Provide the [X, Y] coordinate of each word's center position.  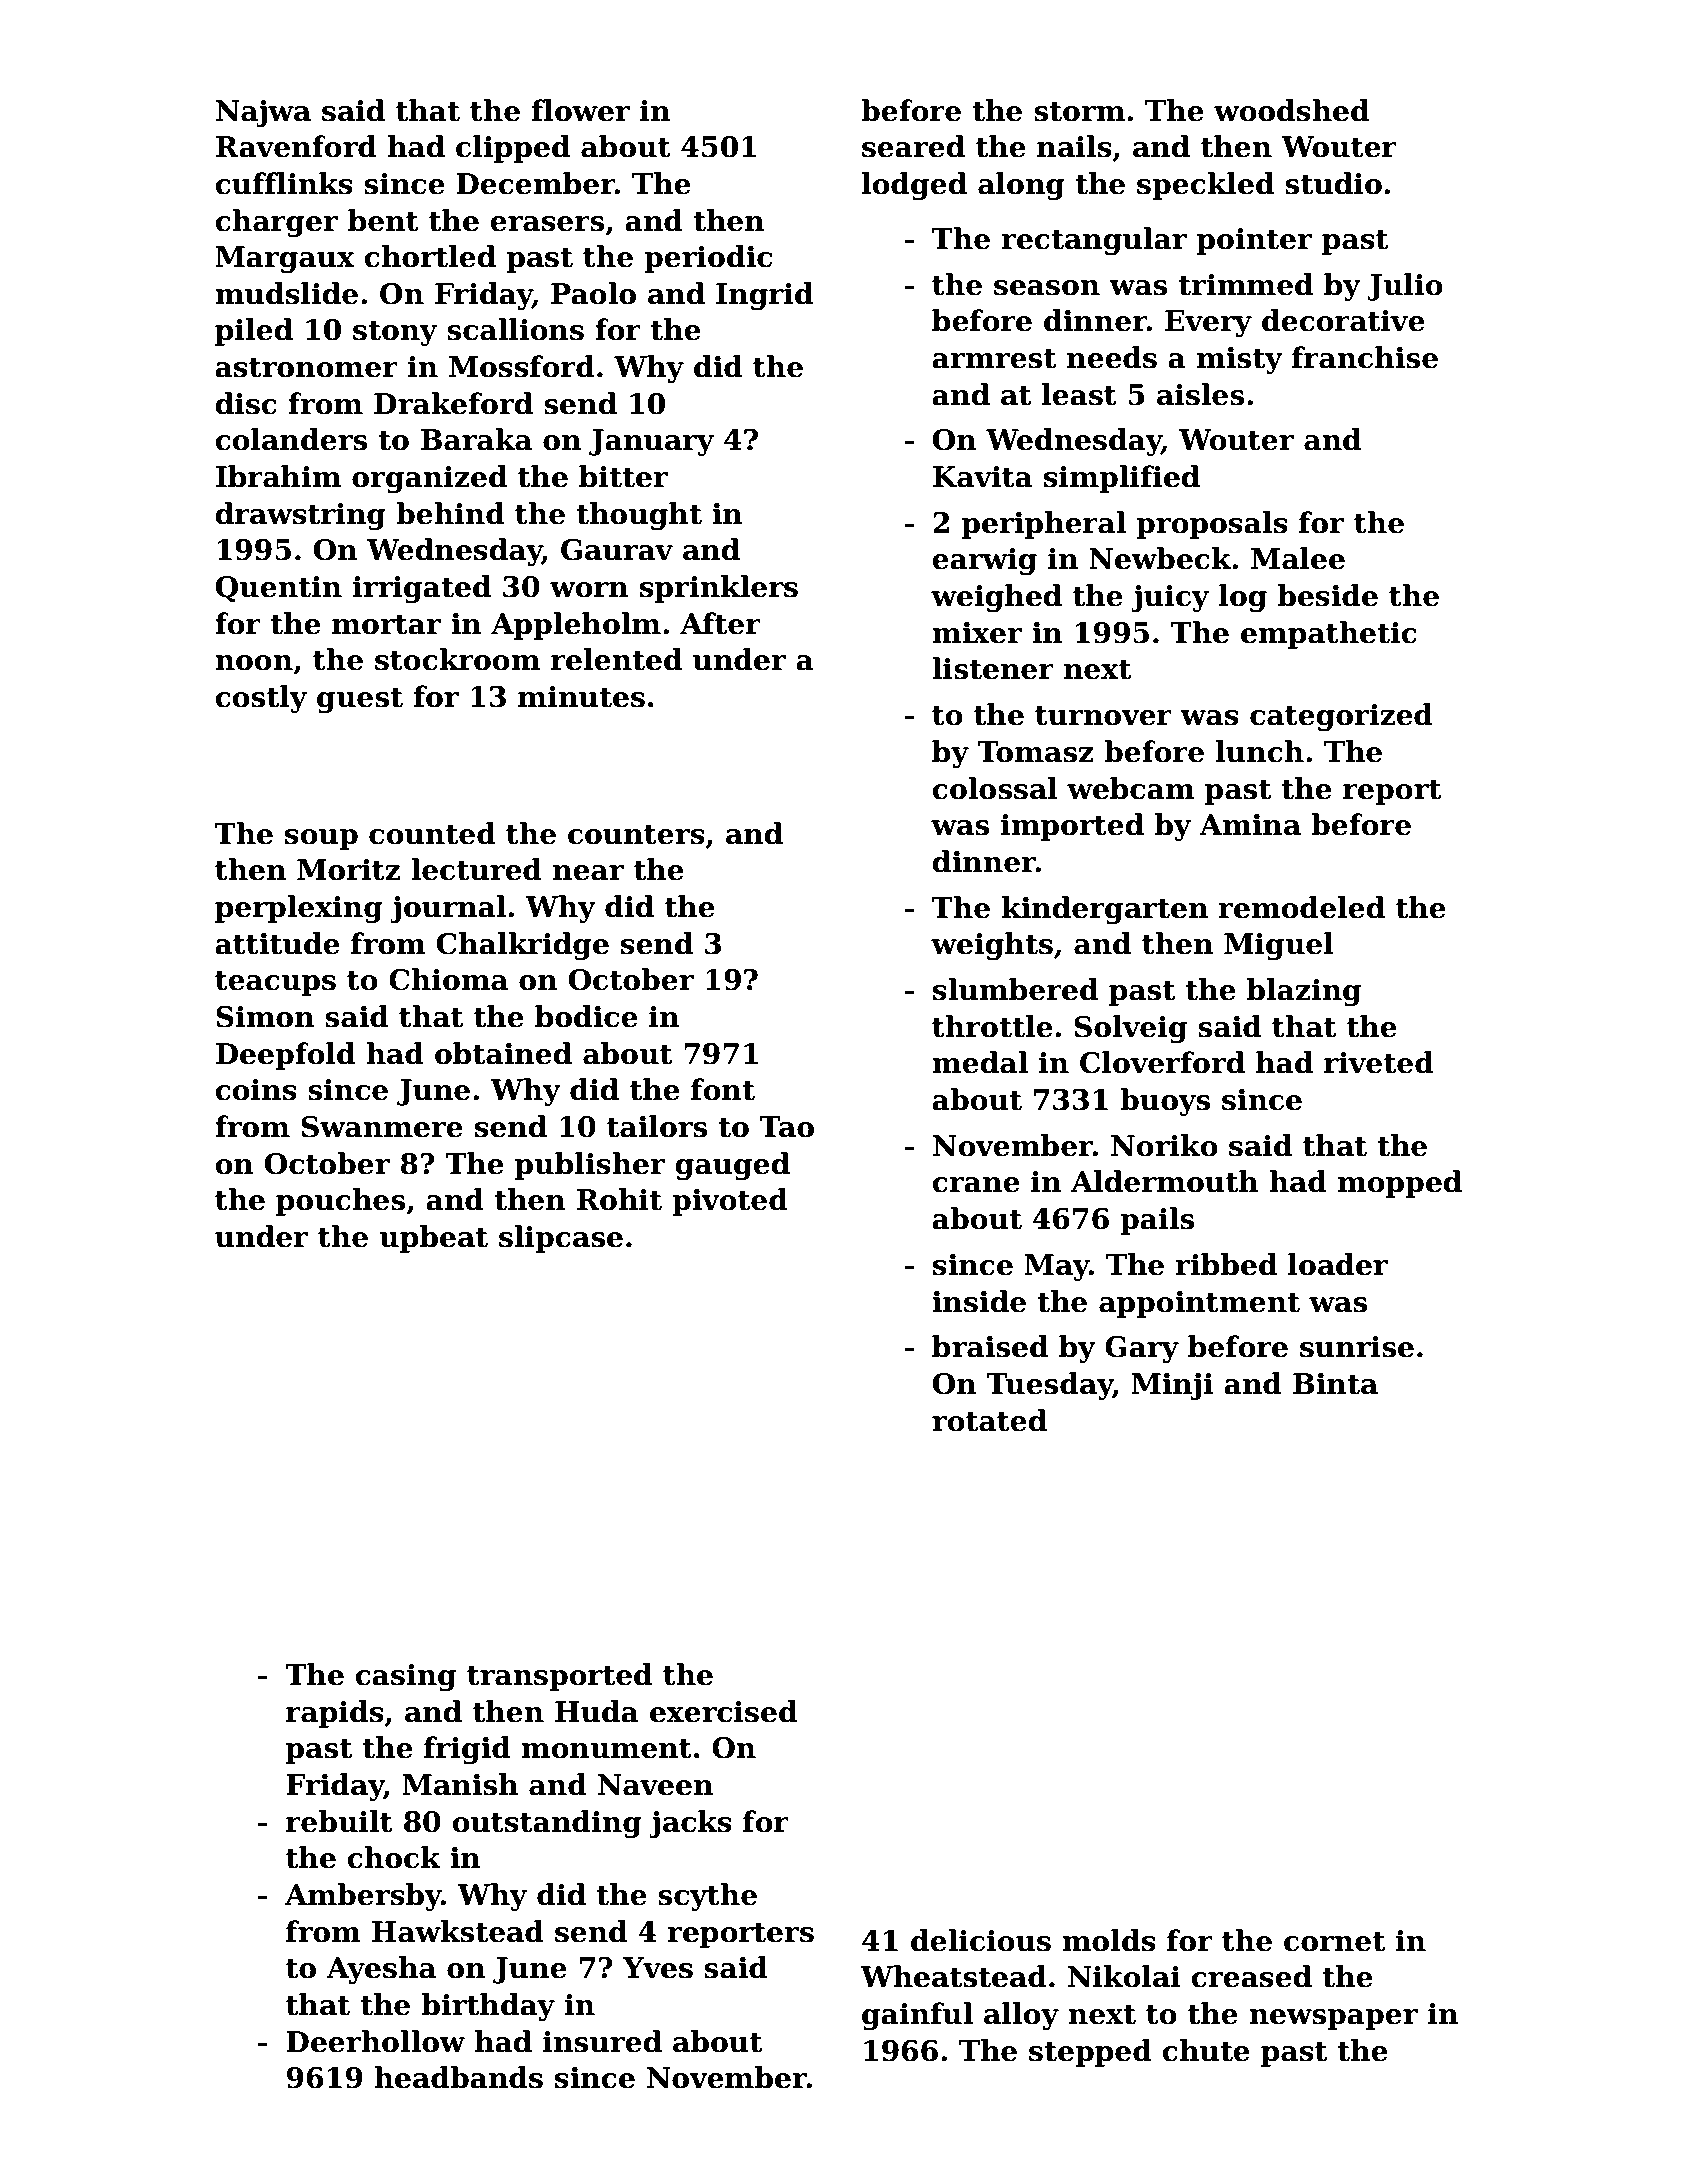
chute [1206, 2050]
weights [992, 946]
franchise [1365, 357]
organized [429, 479]
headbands [458, 2077]
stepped [1090, 2053]
